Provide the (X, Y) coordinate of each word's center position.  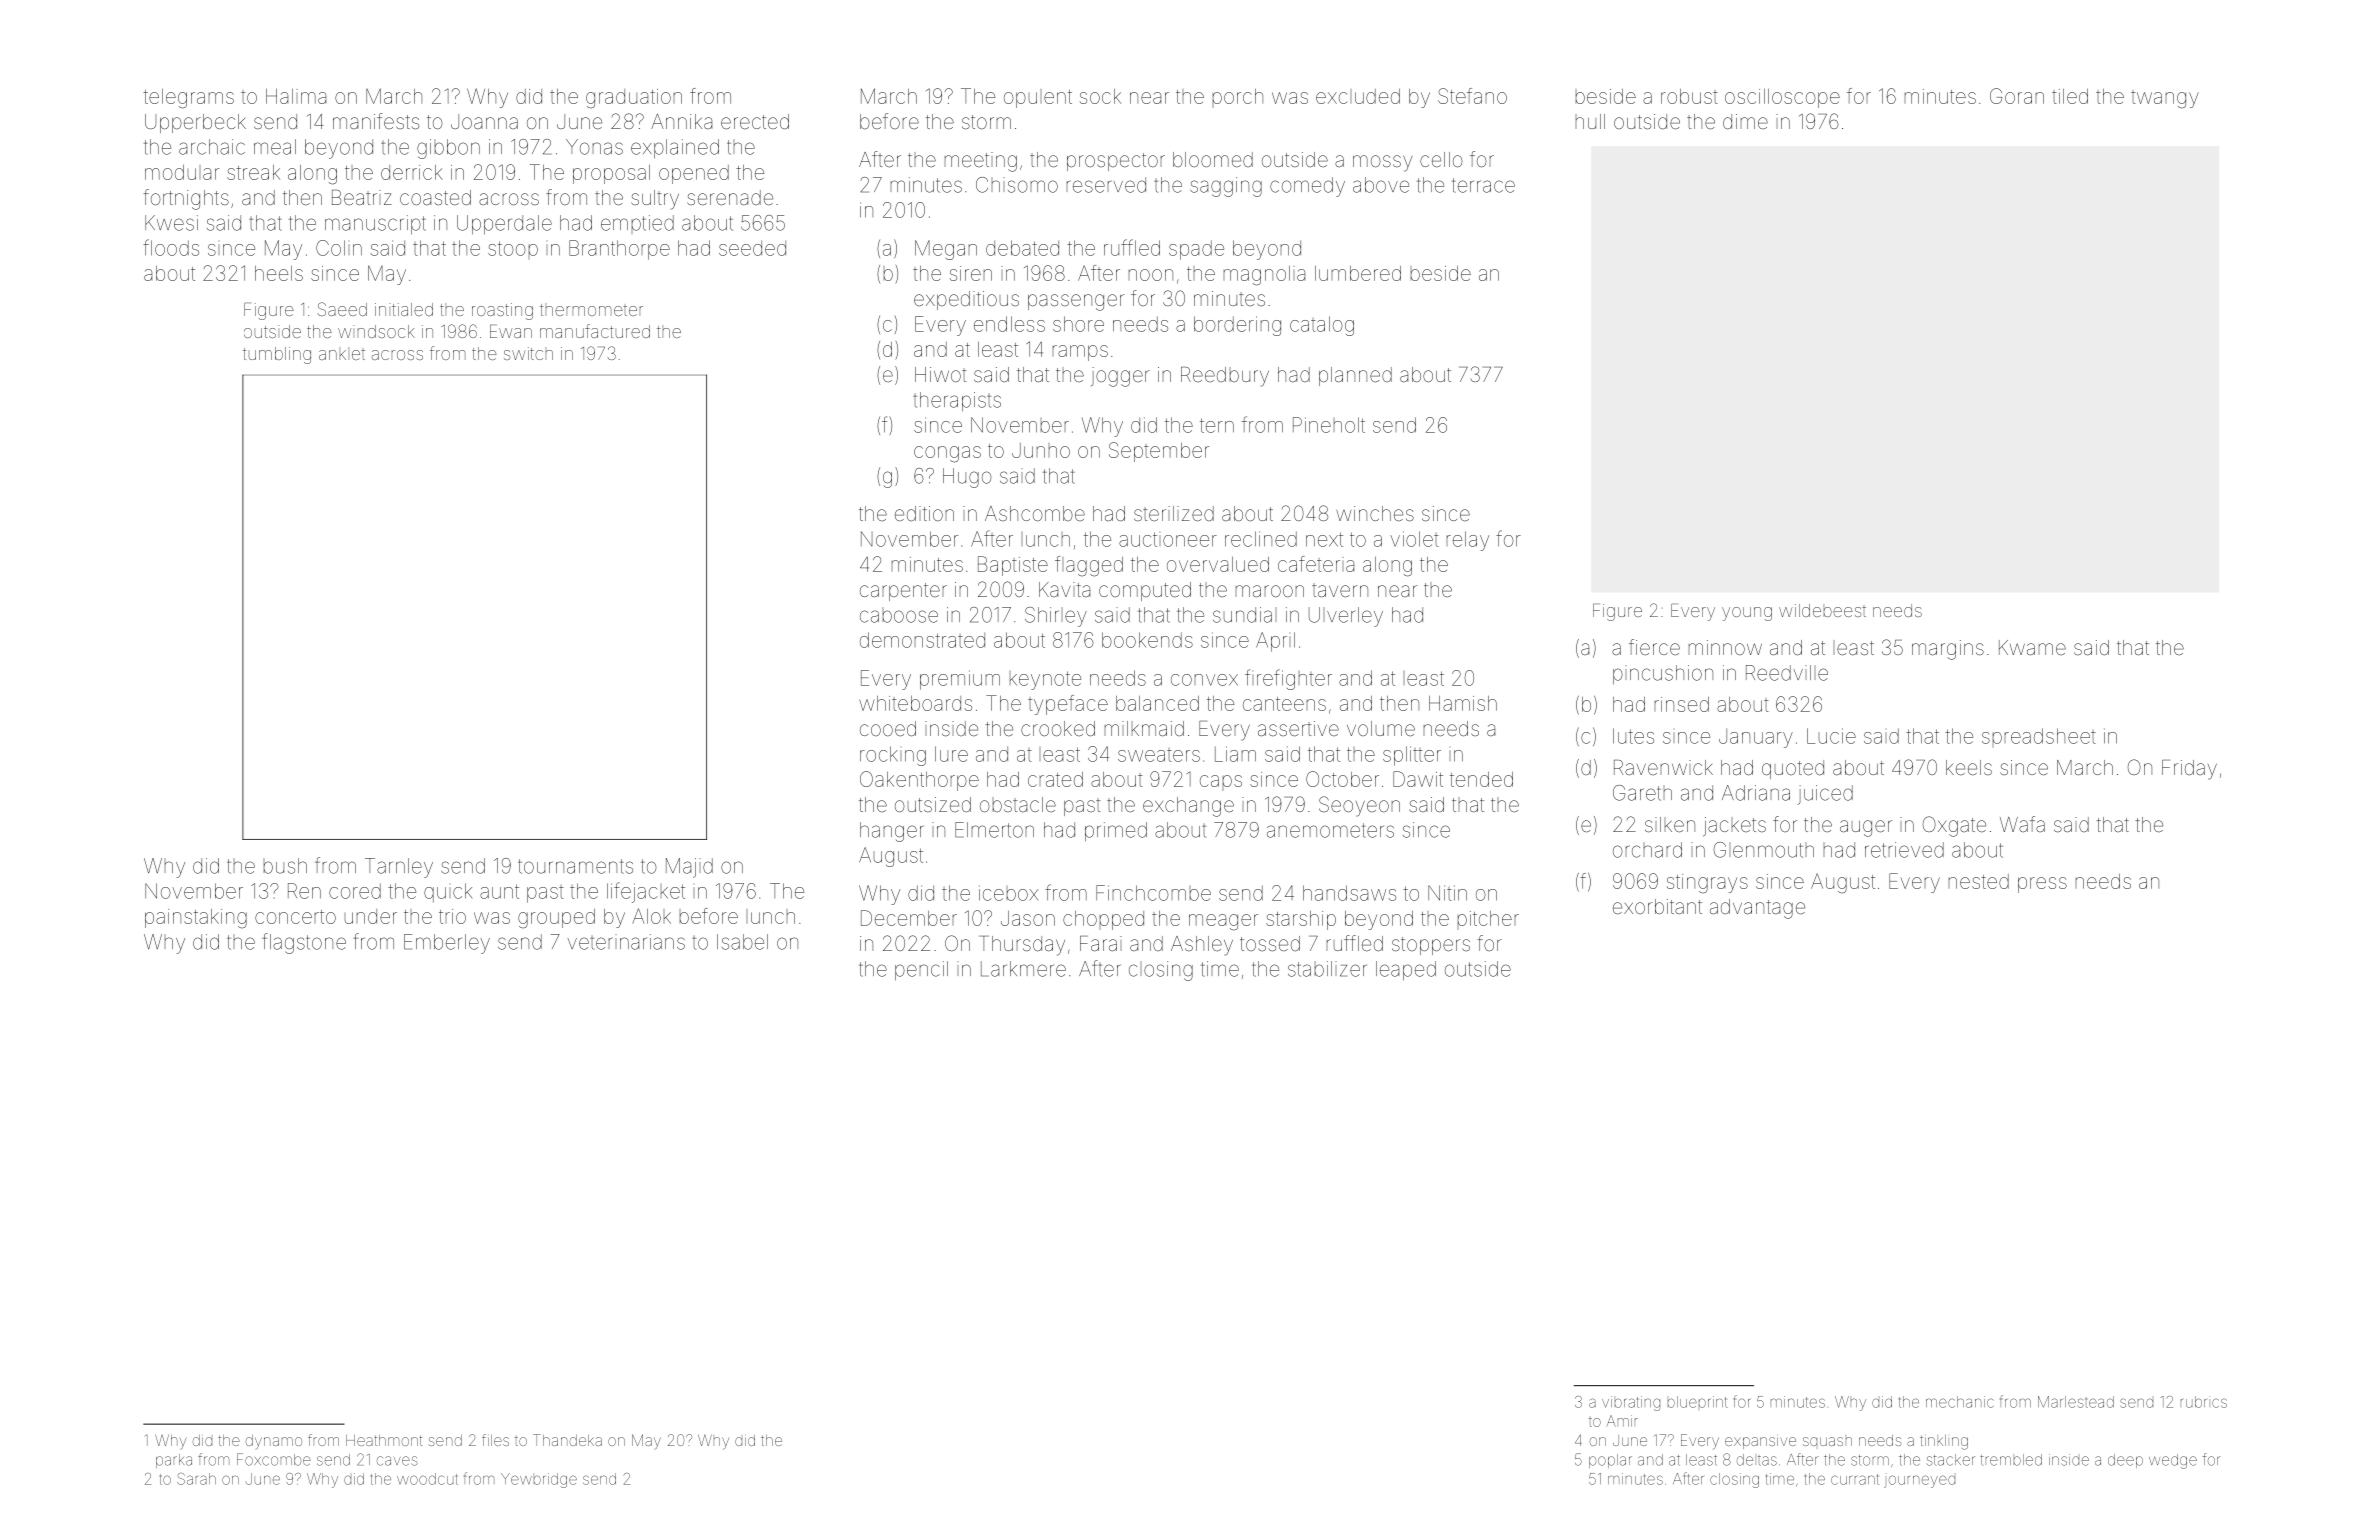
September (1159, 452)
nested (1979, 881)
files (495, 1440)
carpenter (903, 592)
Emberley (447, 944)
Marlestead (2076, 1402)
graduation (634, 99)
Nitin (1447, 893)
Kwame (2032, 647)
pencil (921, 970)
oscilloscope (1782, 98)
